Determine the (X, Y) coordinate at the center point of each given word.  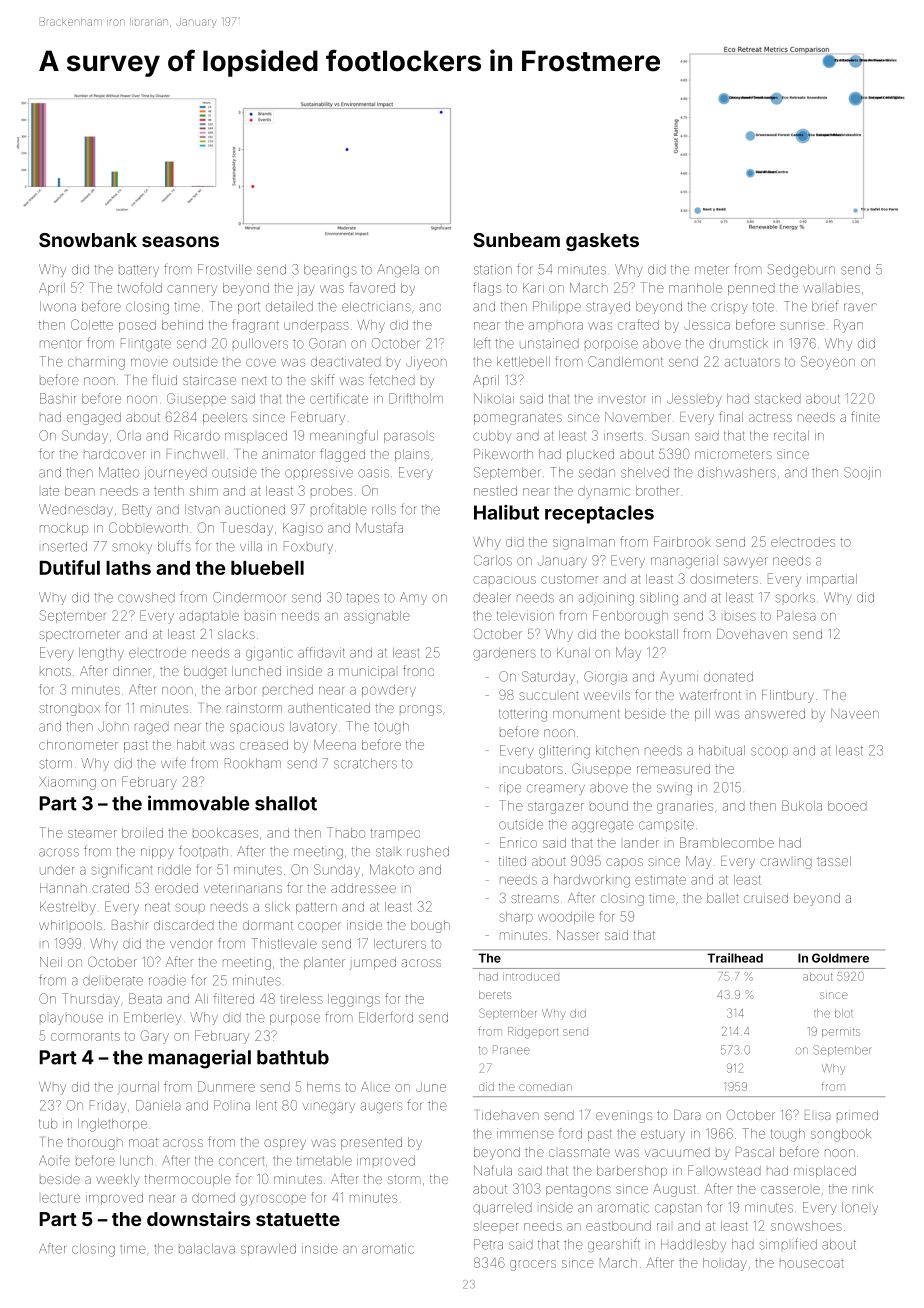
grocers (533, 1265)
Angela (398, 270)
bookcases (225, 833)
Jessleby (694, 400)
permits (841, 1033)
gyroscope (273, 1200)
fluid (164, 379)
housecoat (812, 1263)
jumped (373, 963)
